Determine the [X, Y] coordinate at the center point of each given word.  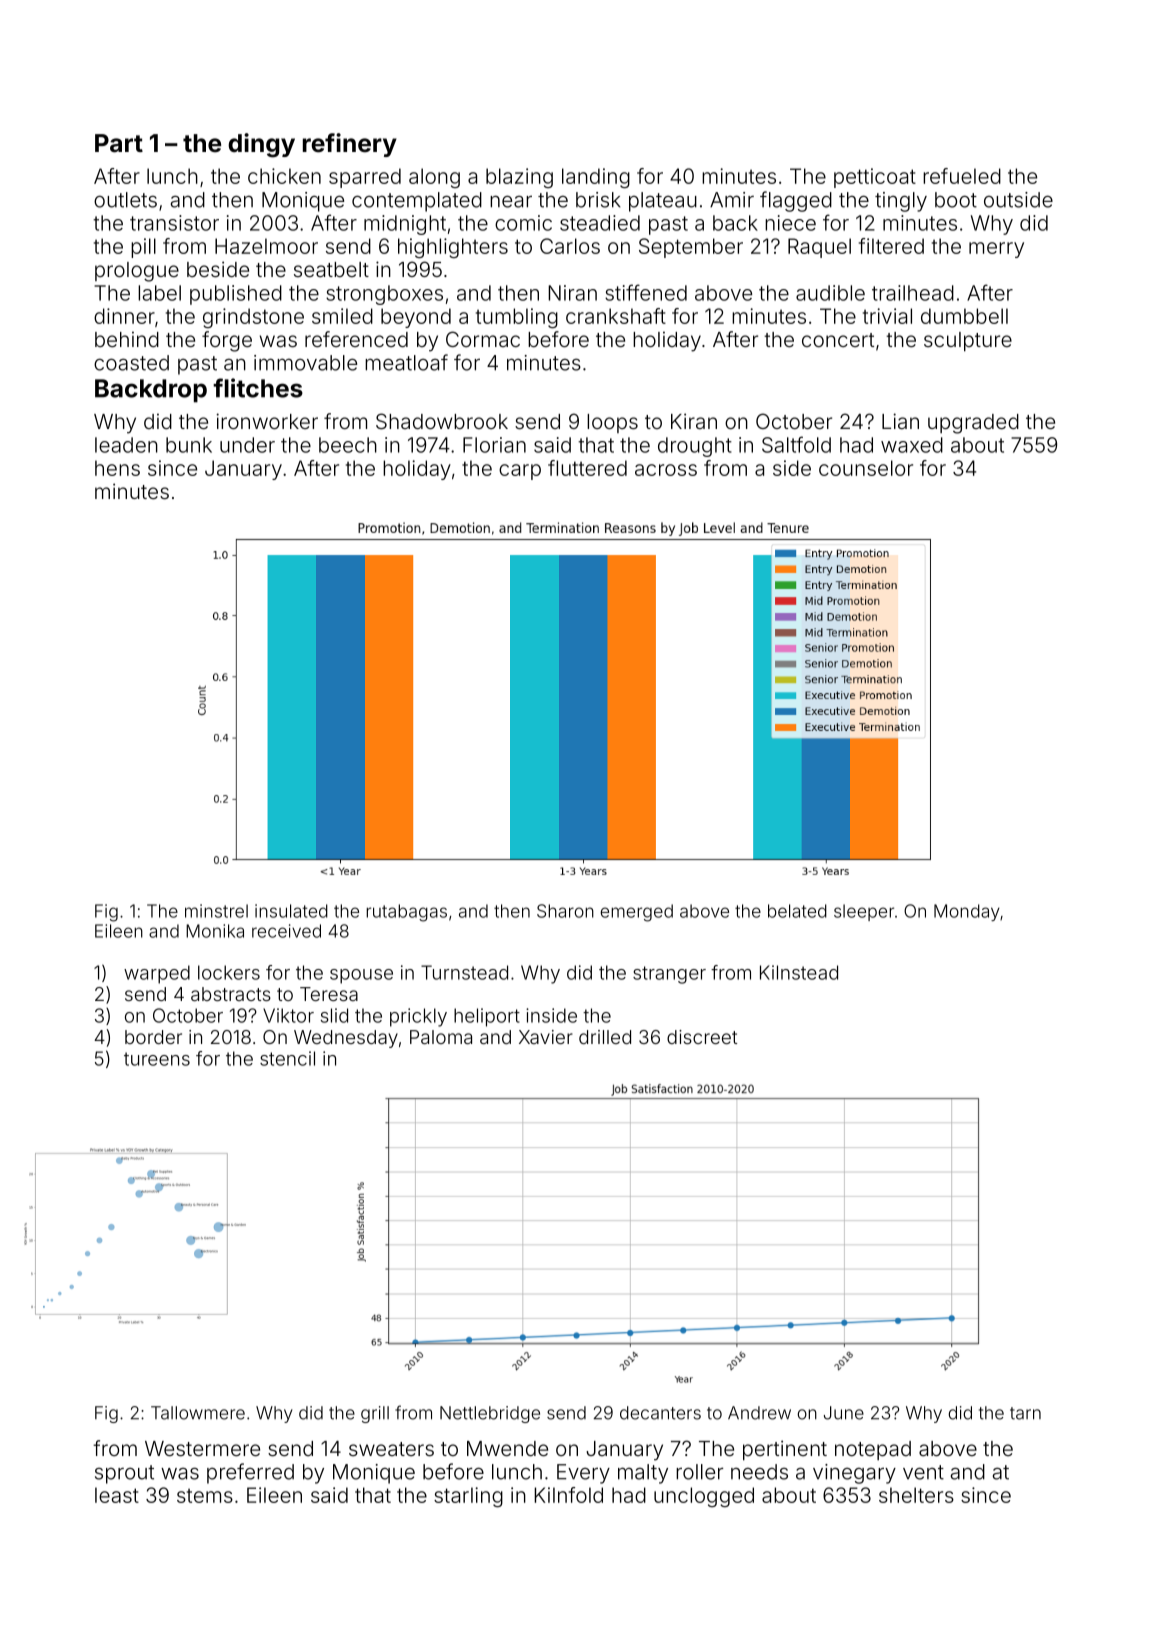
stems [205, 1496]
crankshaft [616, 316]
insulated [291, 911]
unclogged [704, 1497]
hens [117, 468]
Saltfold [796, 444]
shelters [916, 1495]
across [666, 470]
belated [797, 911]
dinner [124, 316]
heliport [487, 1017]
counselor [866, 468]
